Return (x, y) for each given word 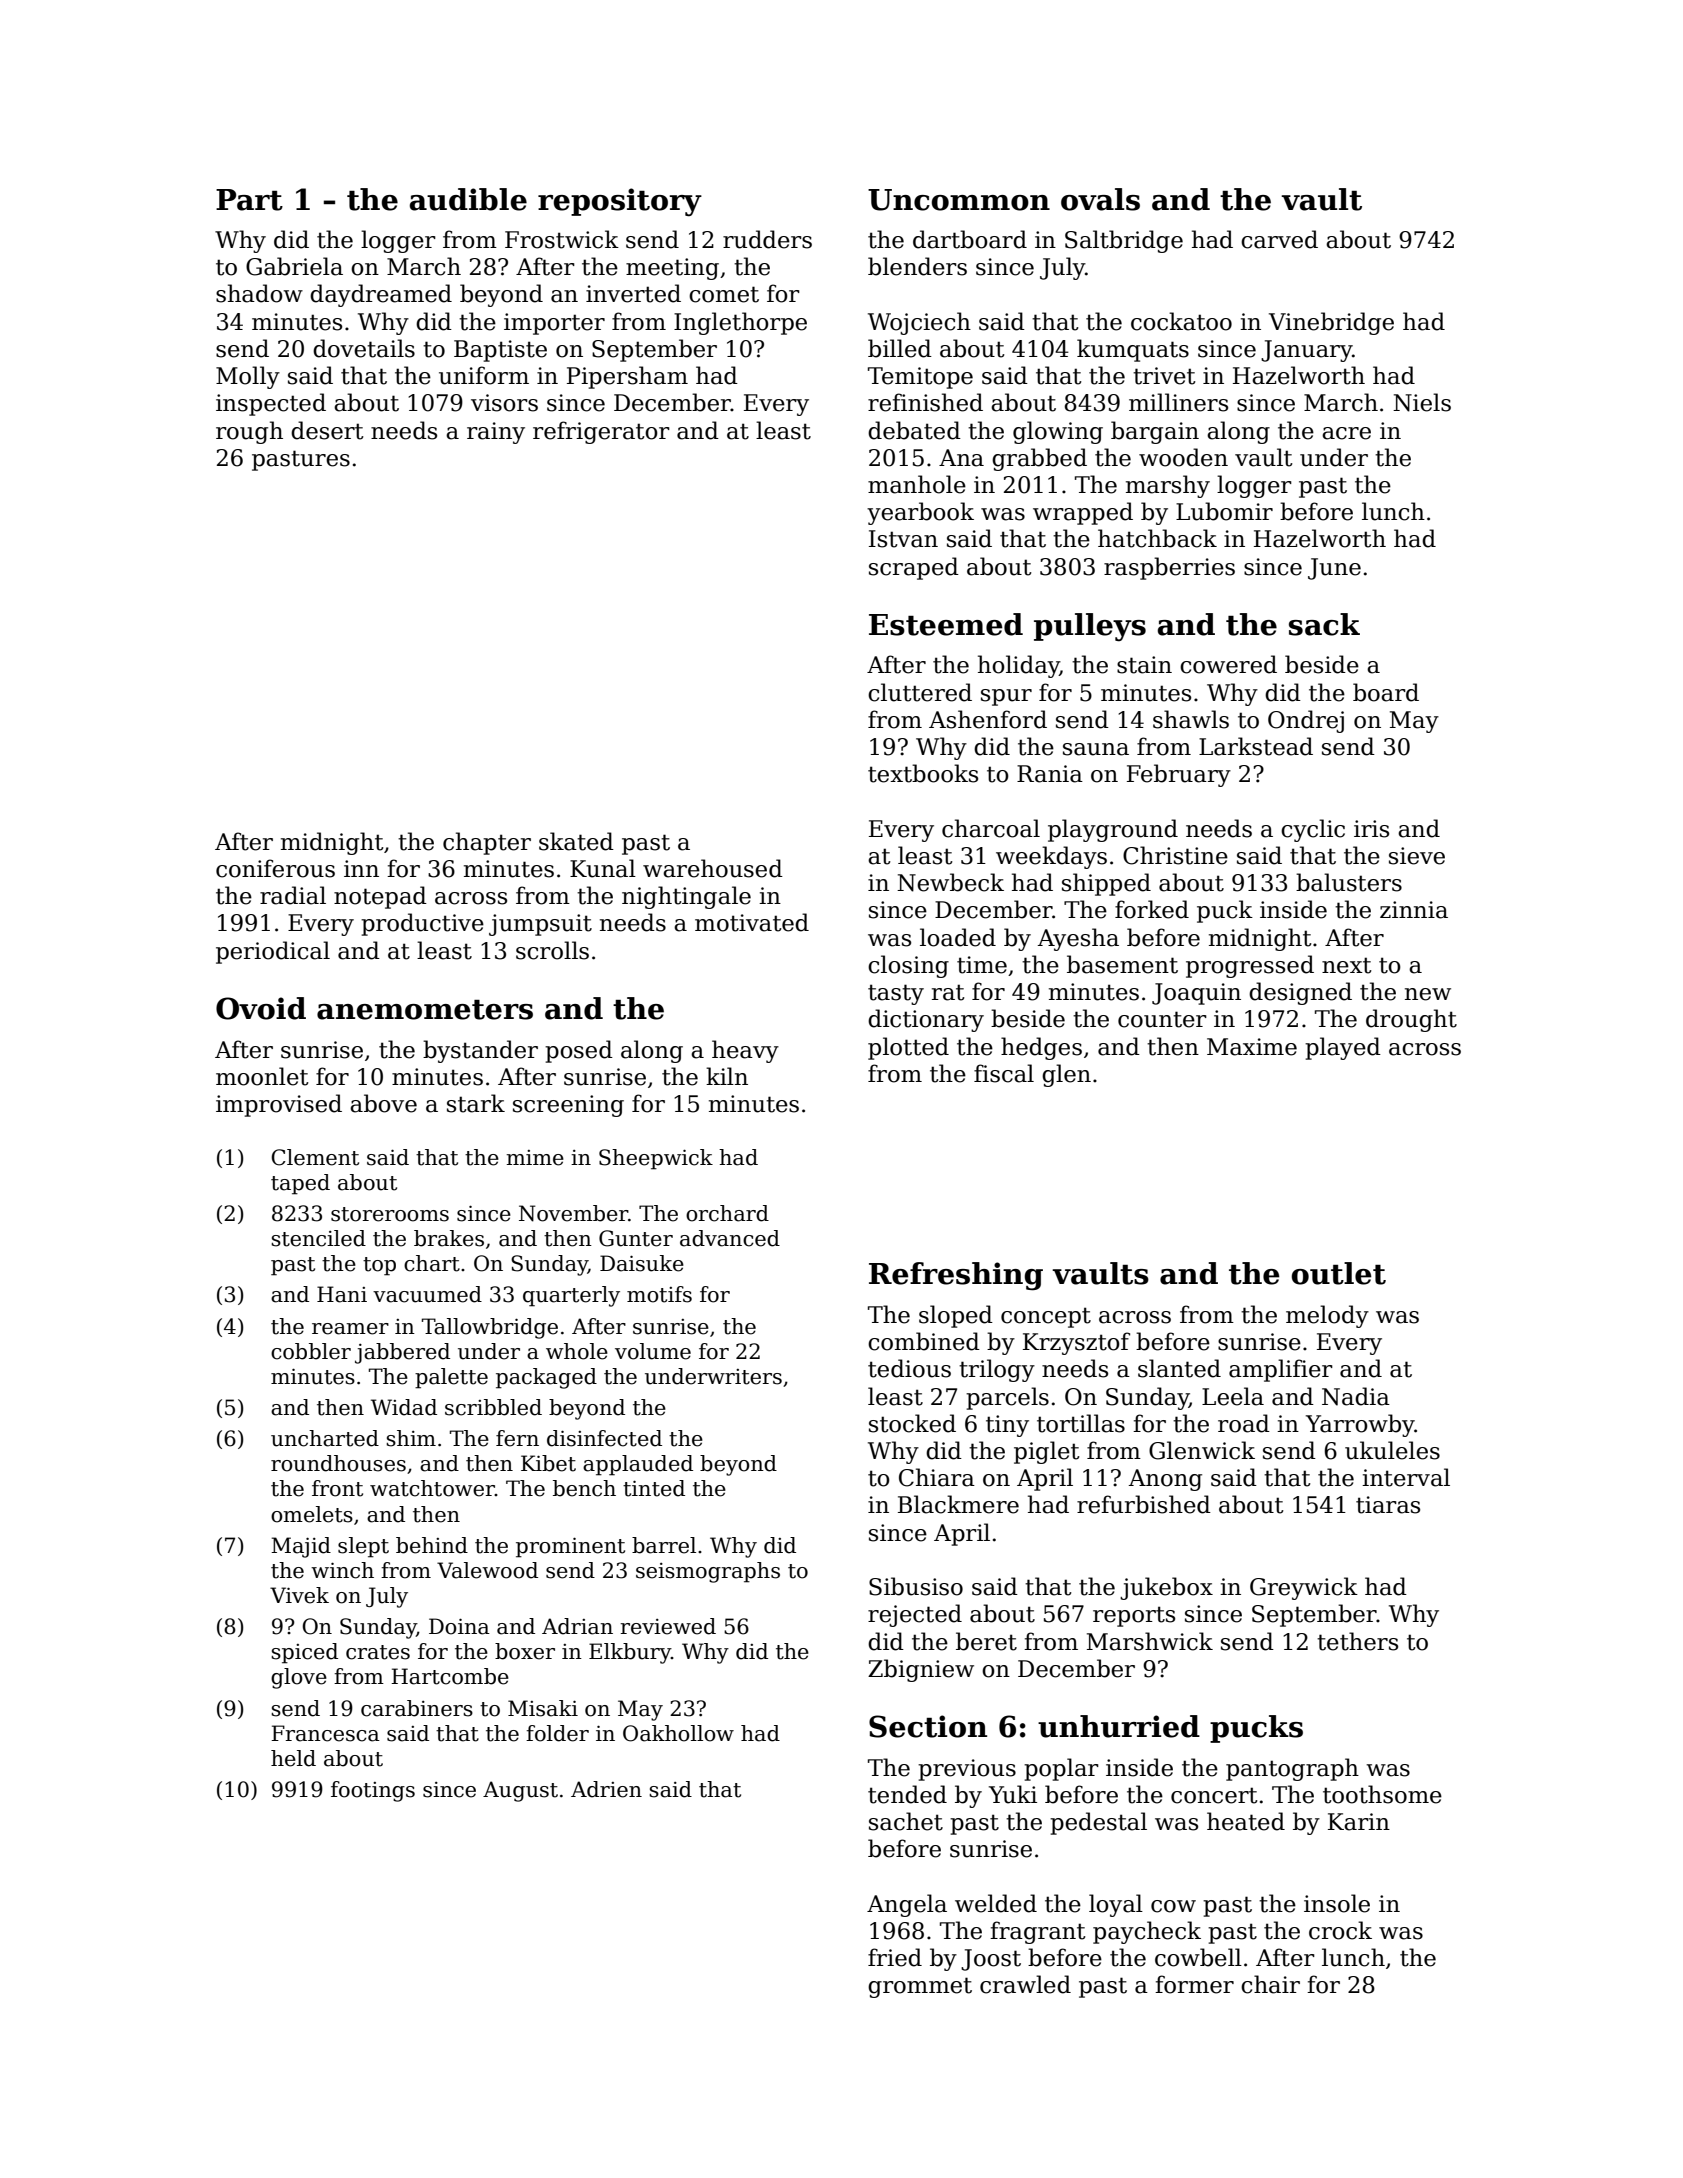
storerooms (390, 1214)
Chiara (937, 1477)
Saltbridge (1124, 241)
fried (895, 1957)
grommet (920, 1987)
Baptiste (500, 351)
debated (914, 430)
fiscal (1004, 1073)
